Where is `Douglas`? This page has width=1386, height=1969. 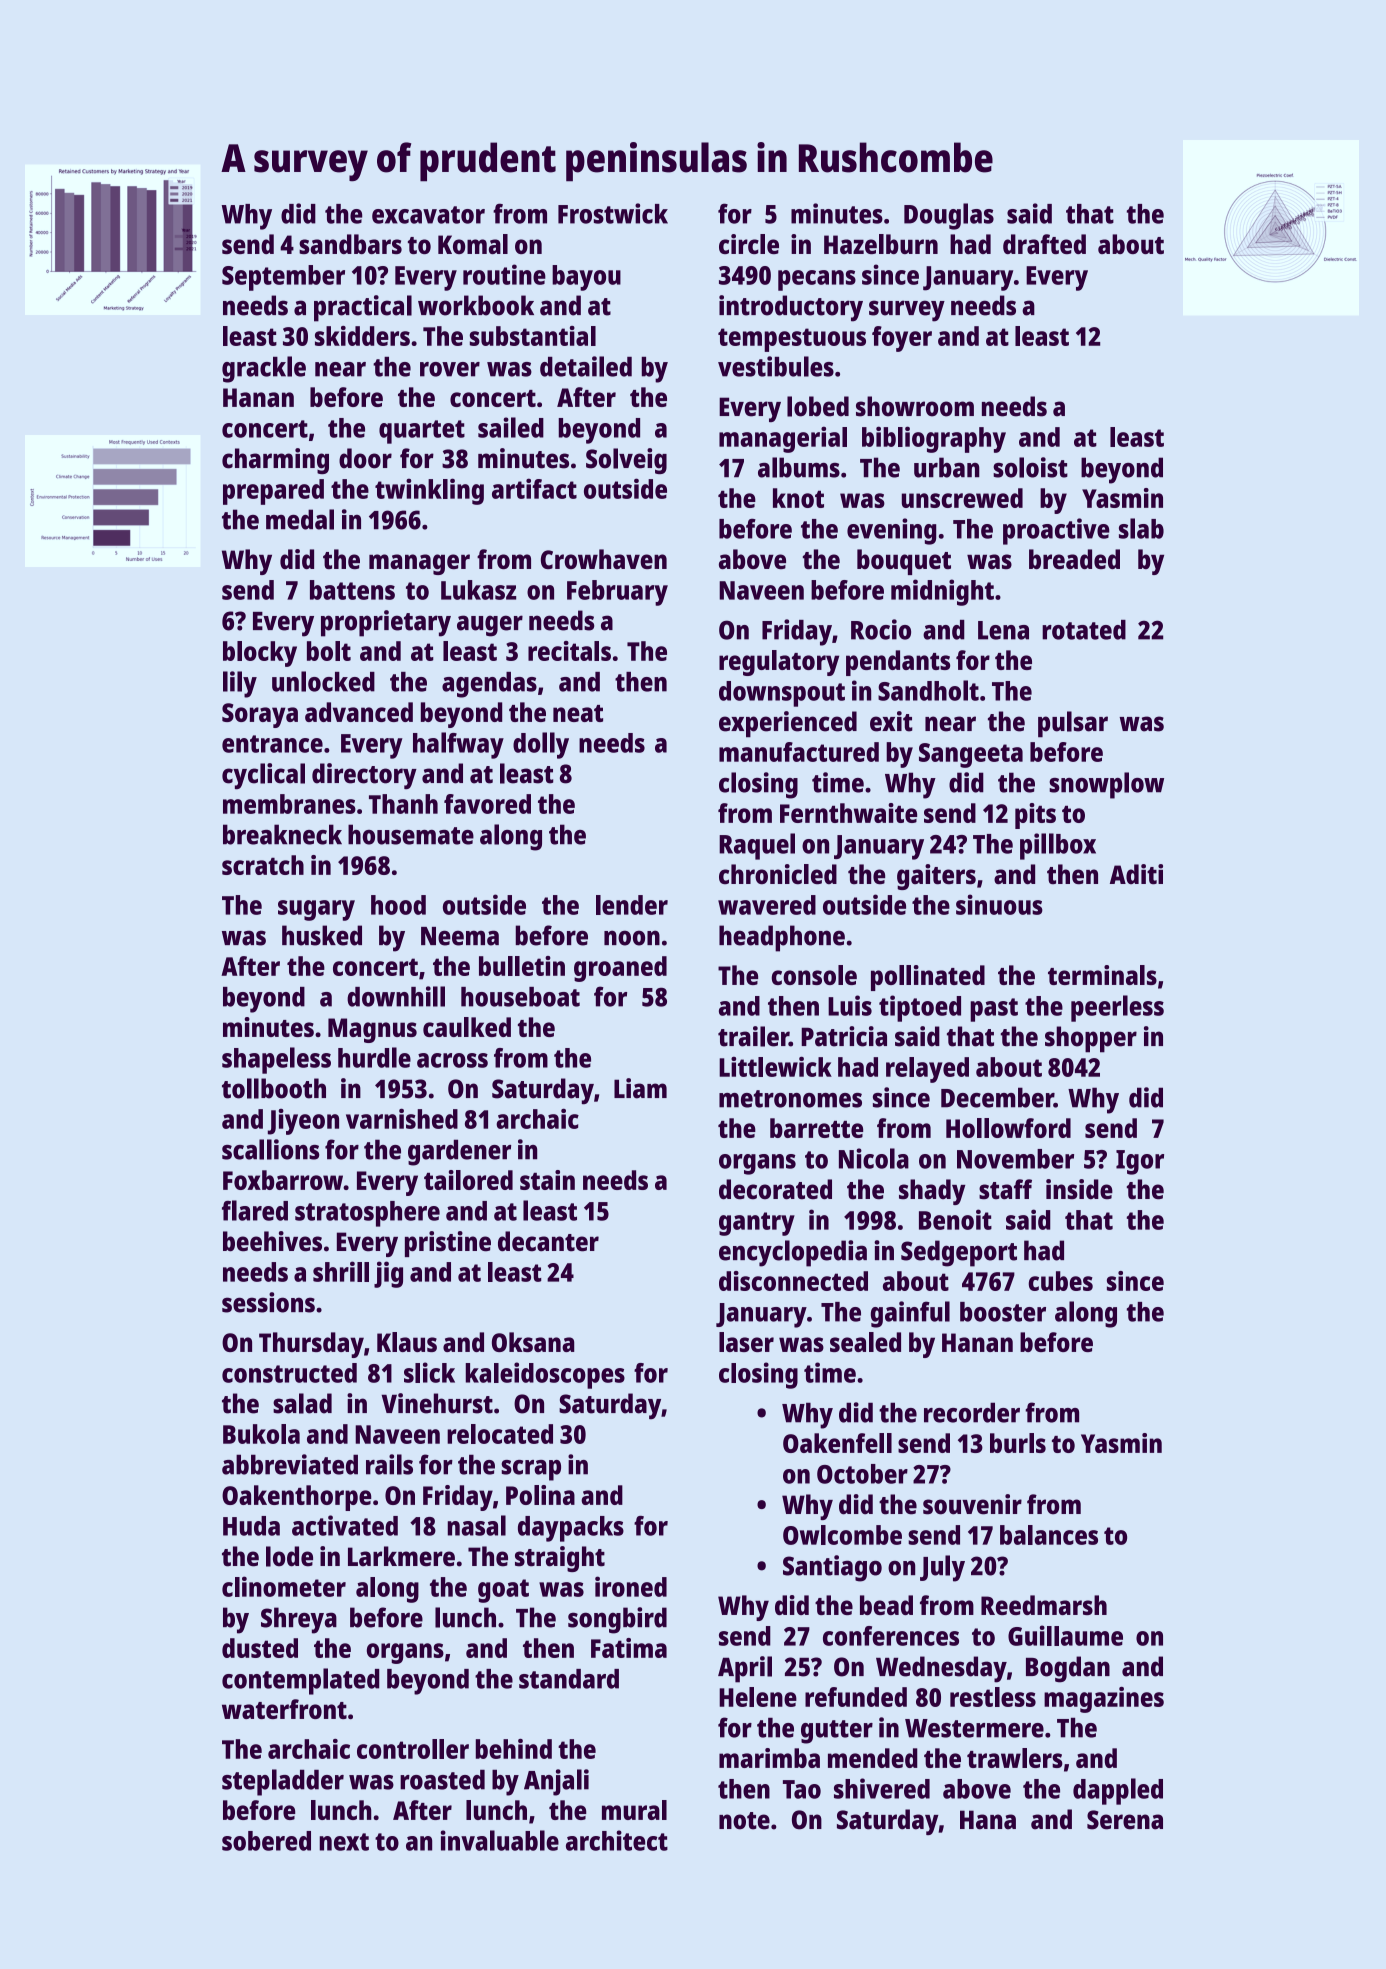
Douglas is located at coordinates (949, 216).
